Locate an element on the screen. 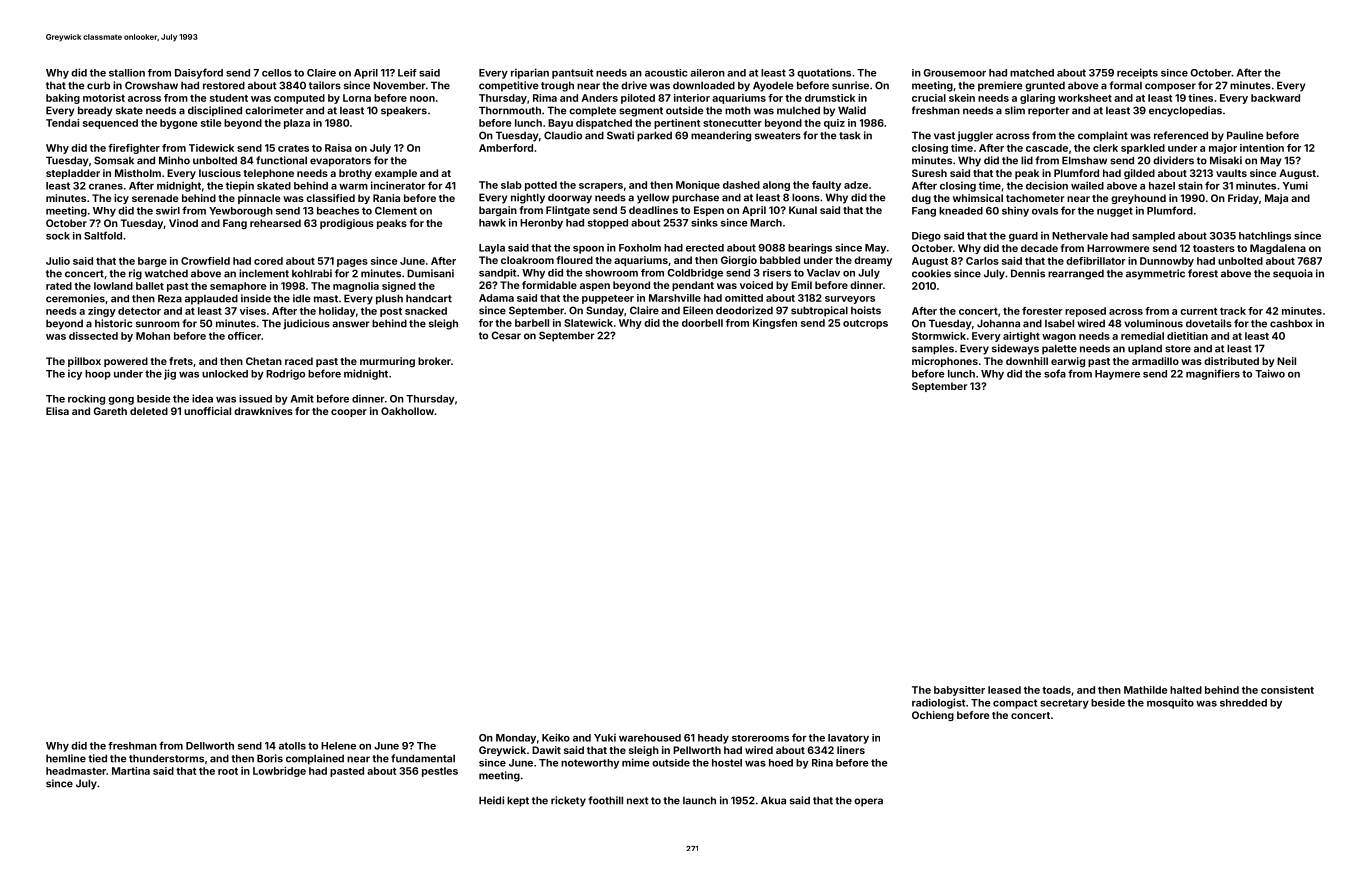  atolls is located at coordinates (292, 746).
